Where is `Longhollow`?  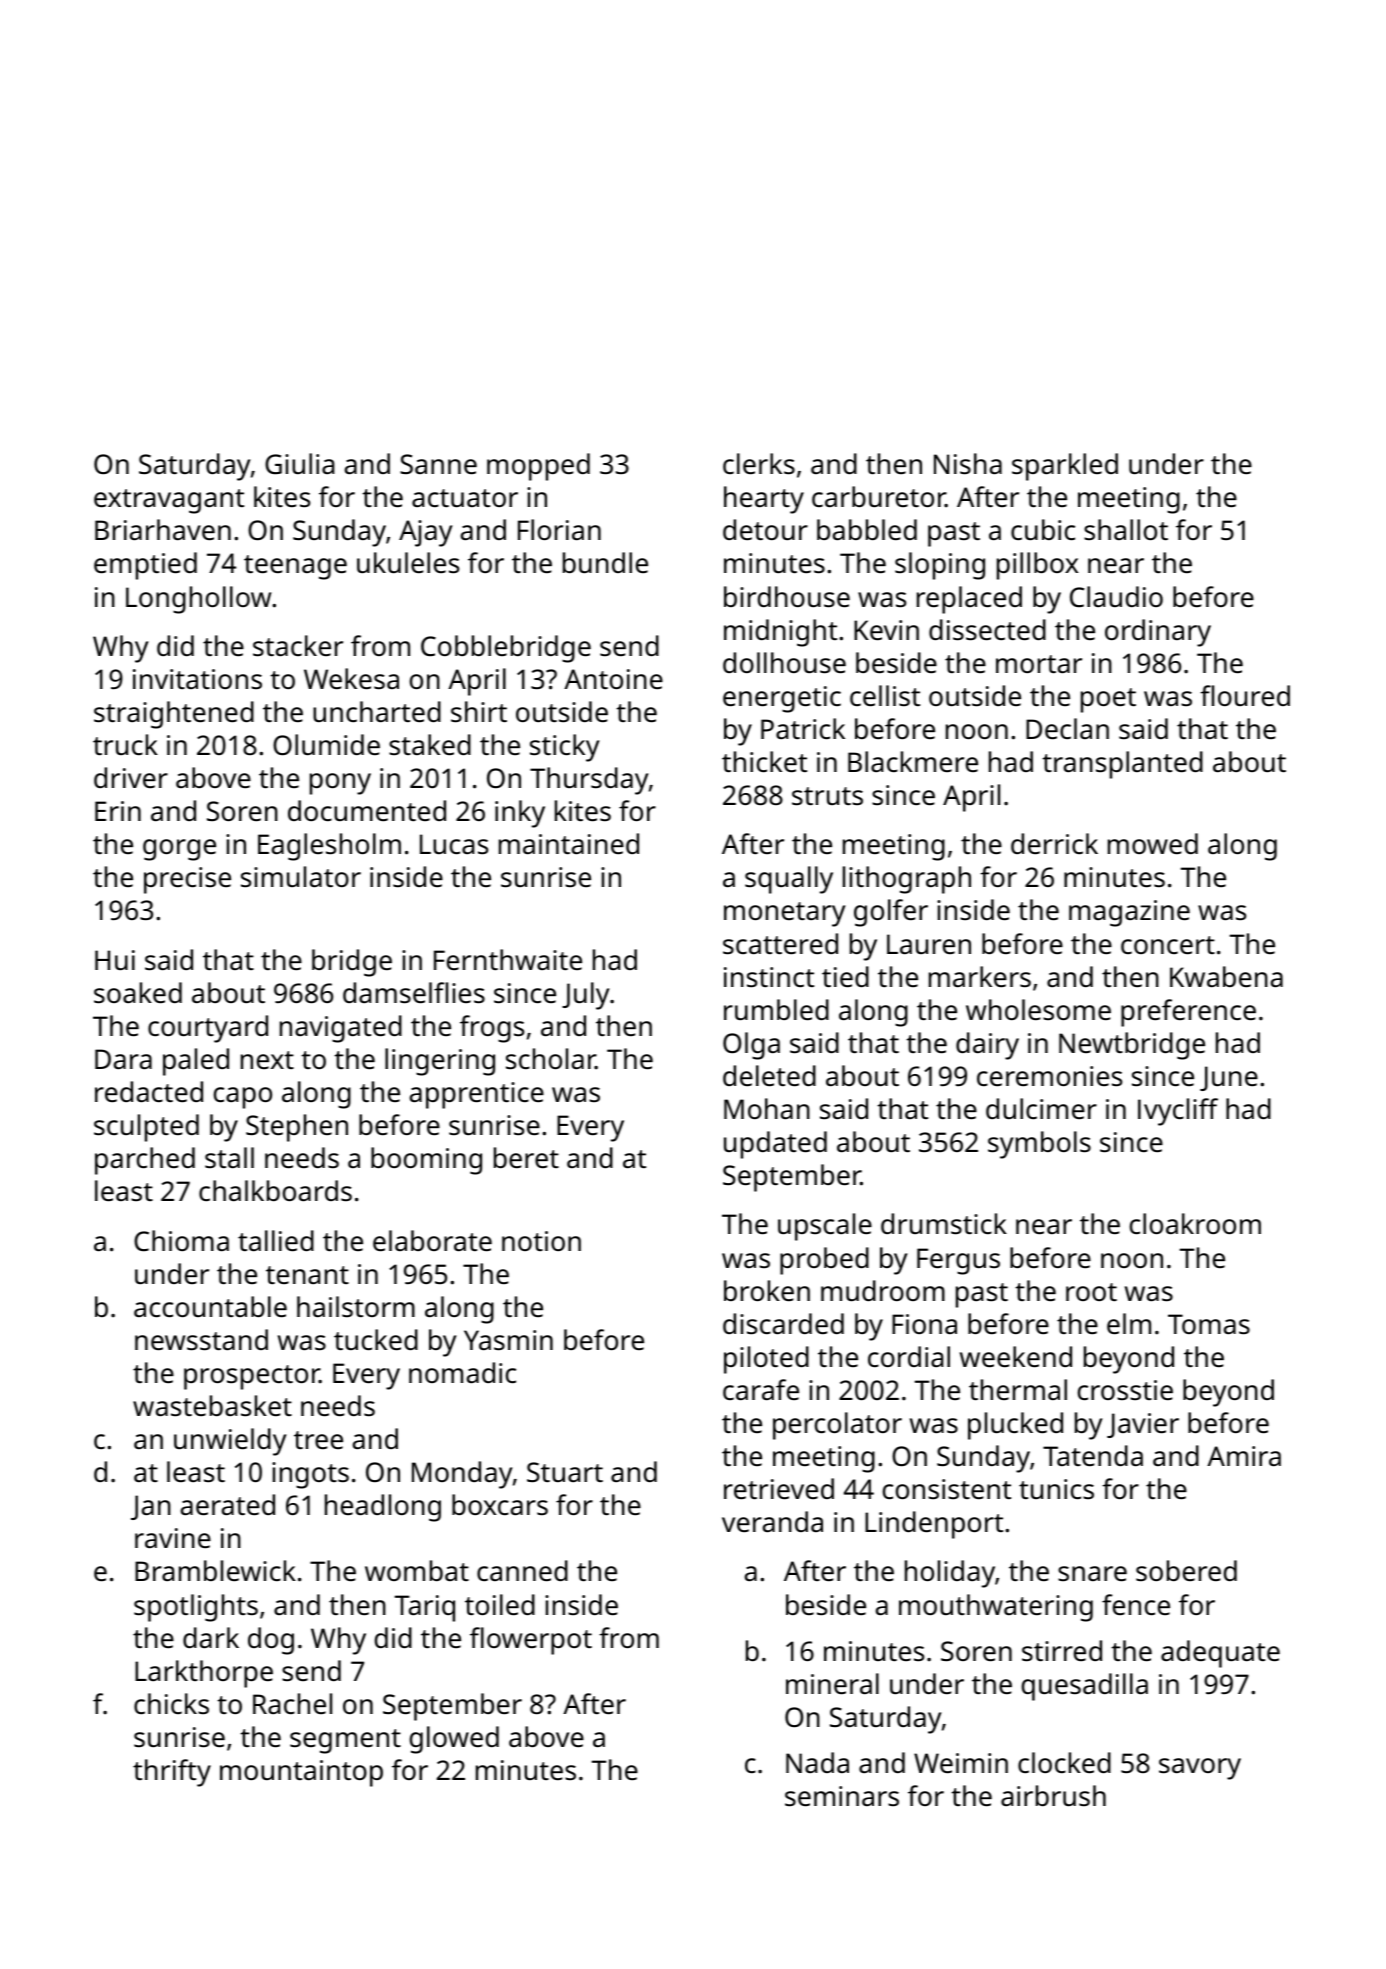 Longhollow is located at coordinates (198, 600).
